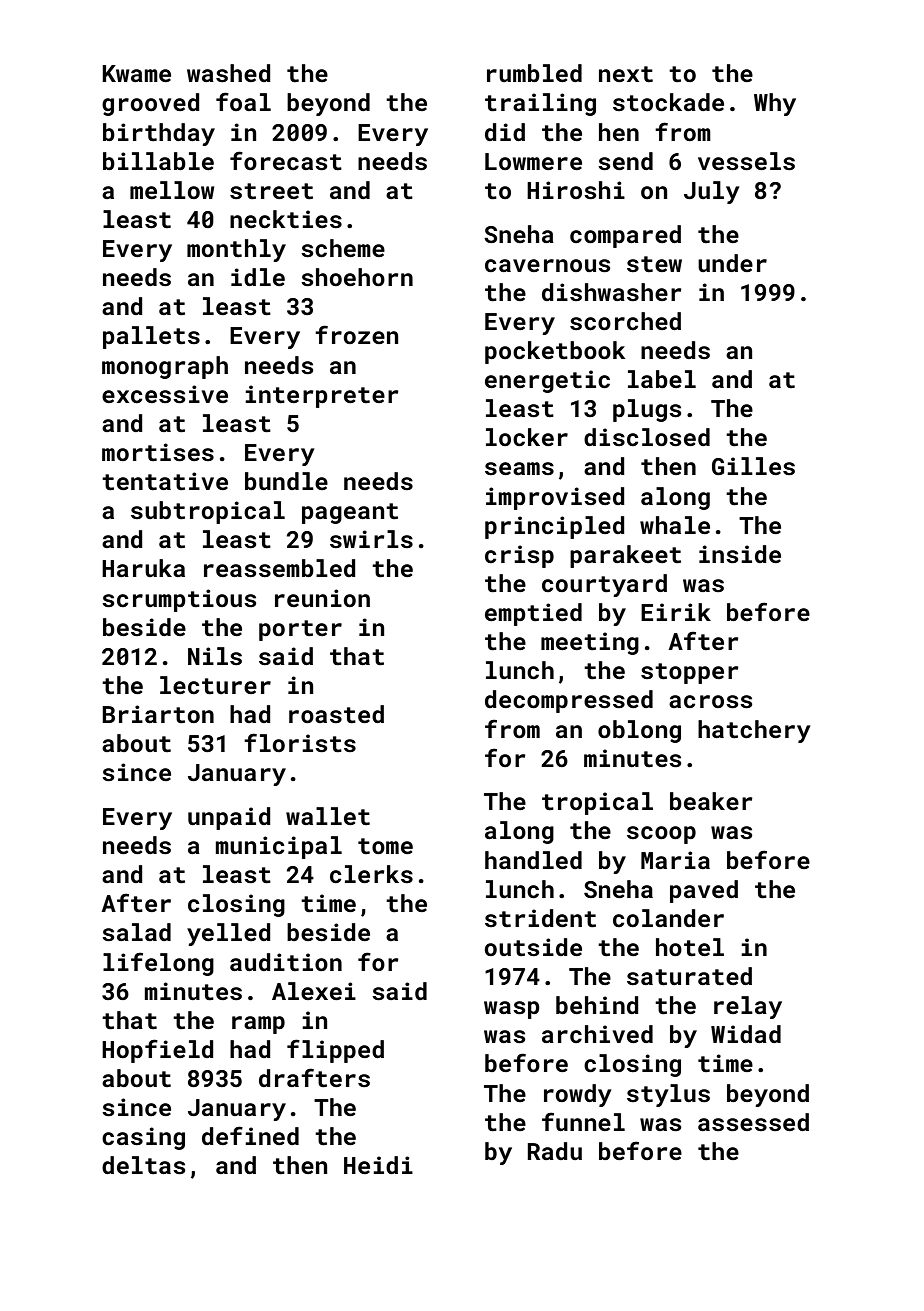 The height and width of the image is (1311, 924). I want to click on Widad, so click(746, 1034).
